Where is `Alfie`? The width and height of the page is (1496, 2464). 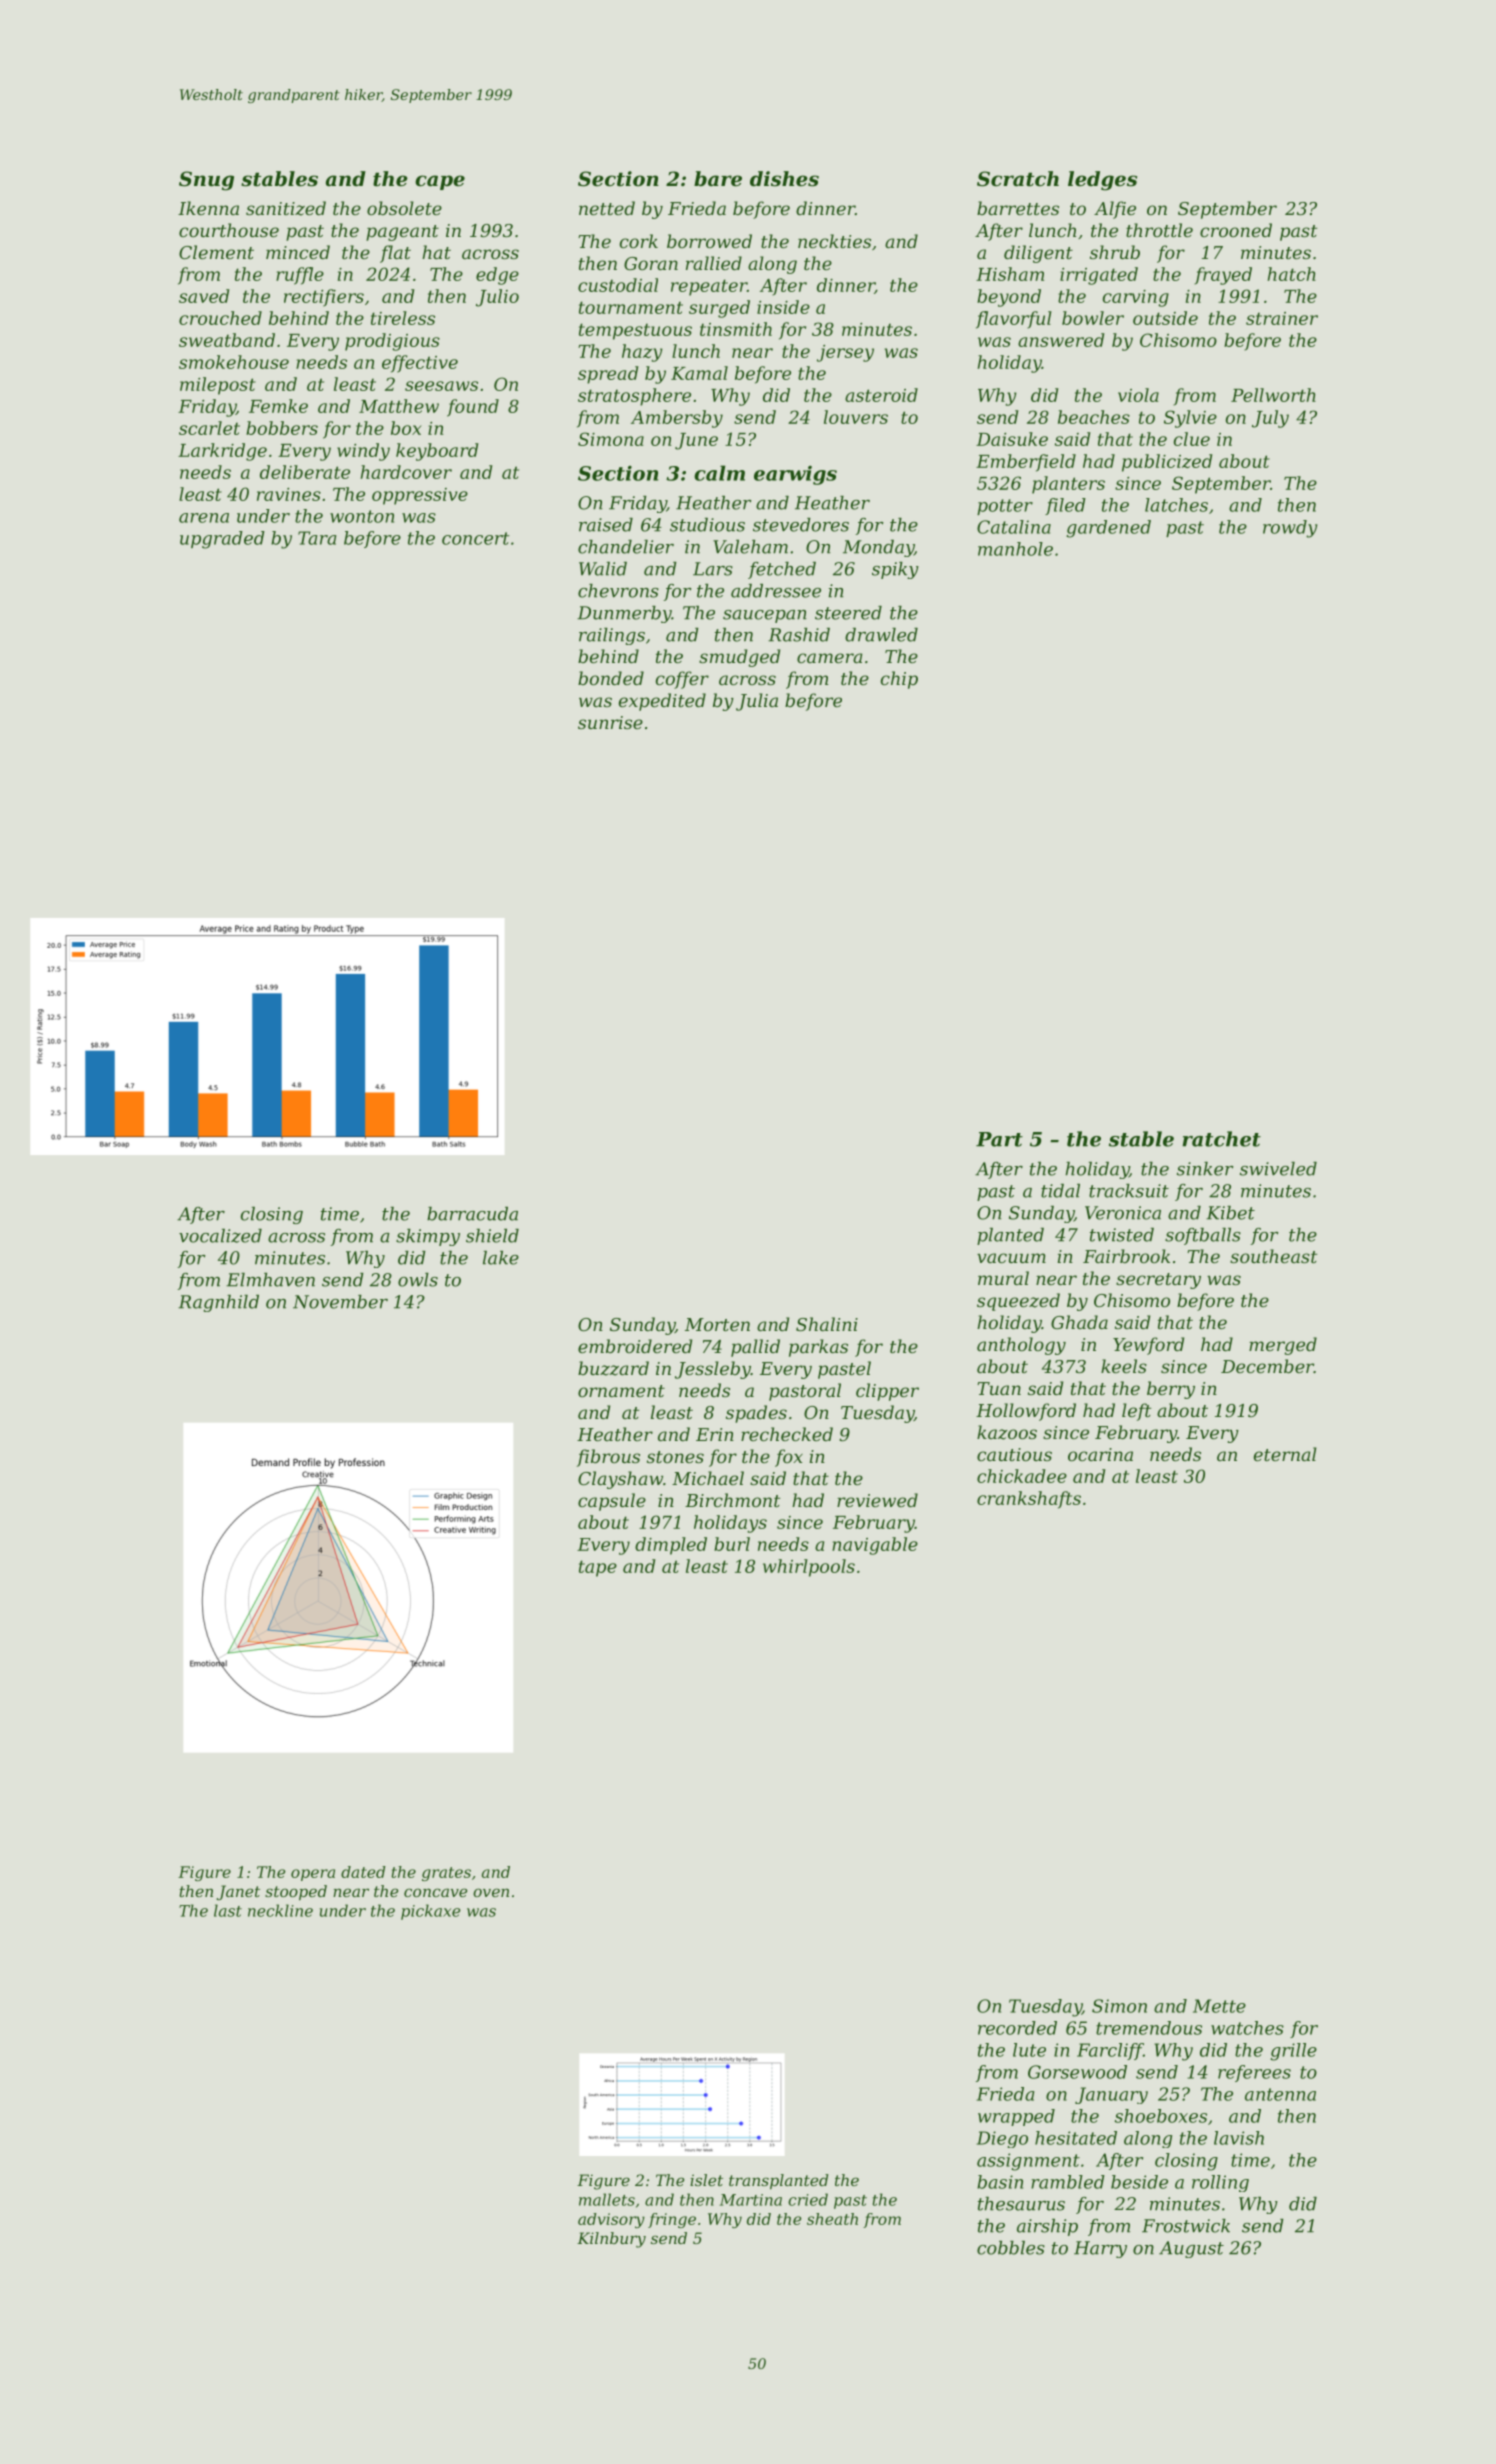 Alfie is located at coordinates (1115, 210).
